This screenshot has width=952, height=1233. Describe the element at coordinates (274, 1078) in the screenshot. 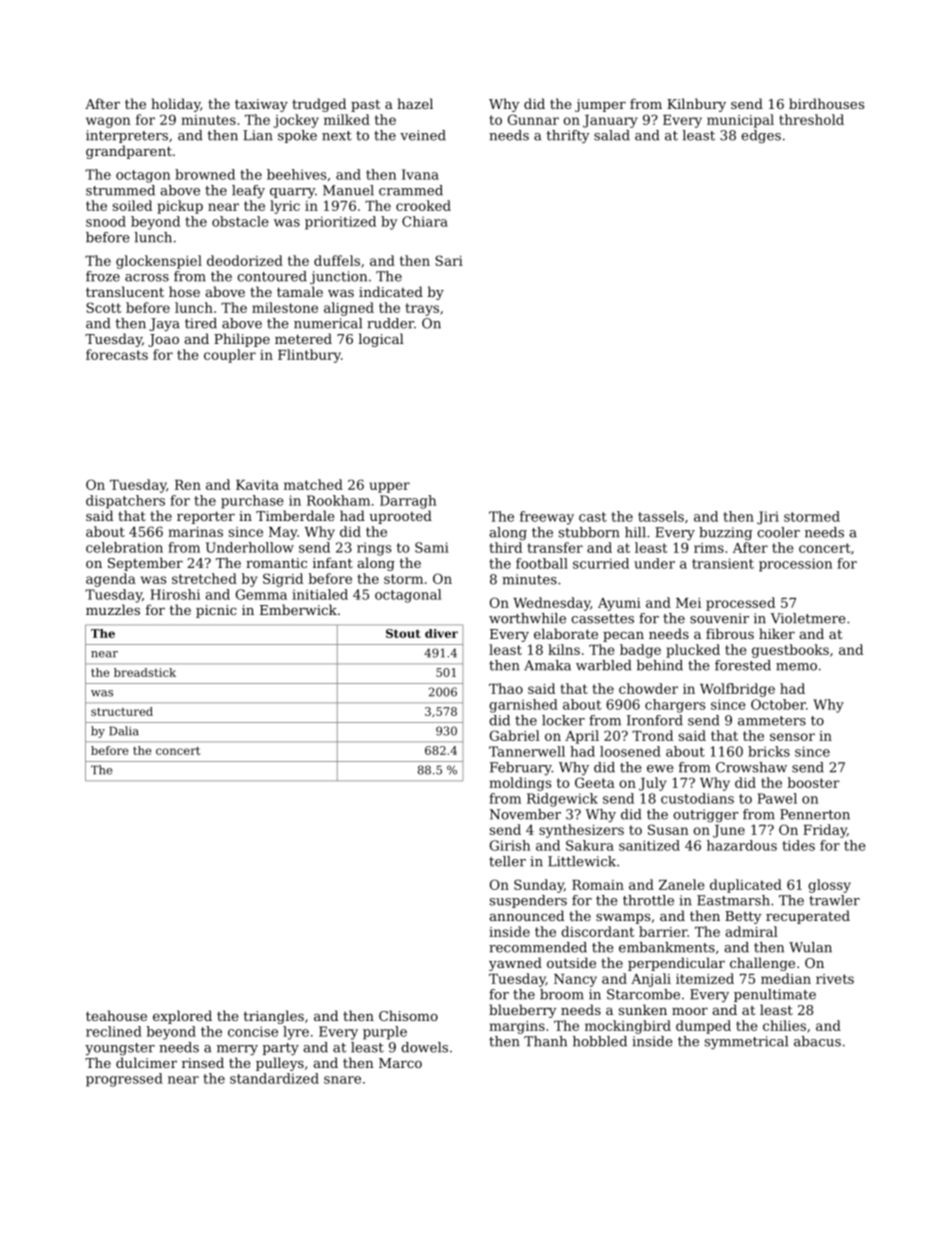

I see `standardized` at that location.
